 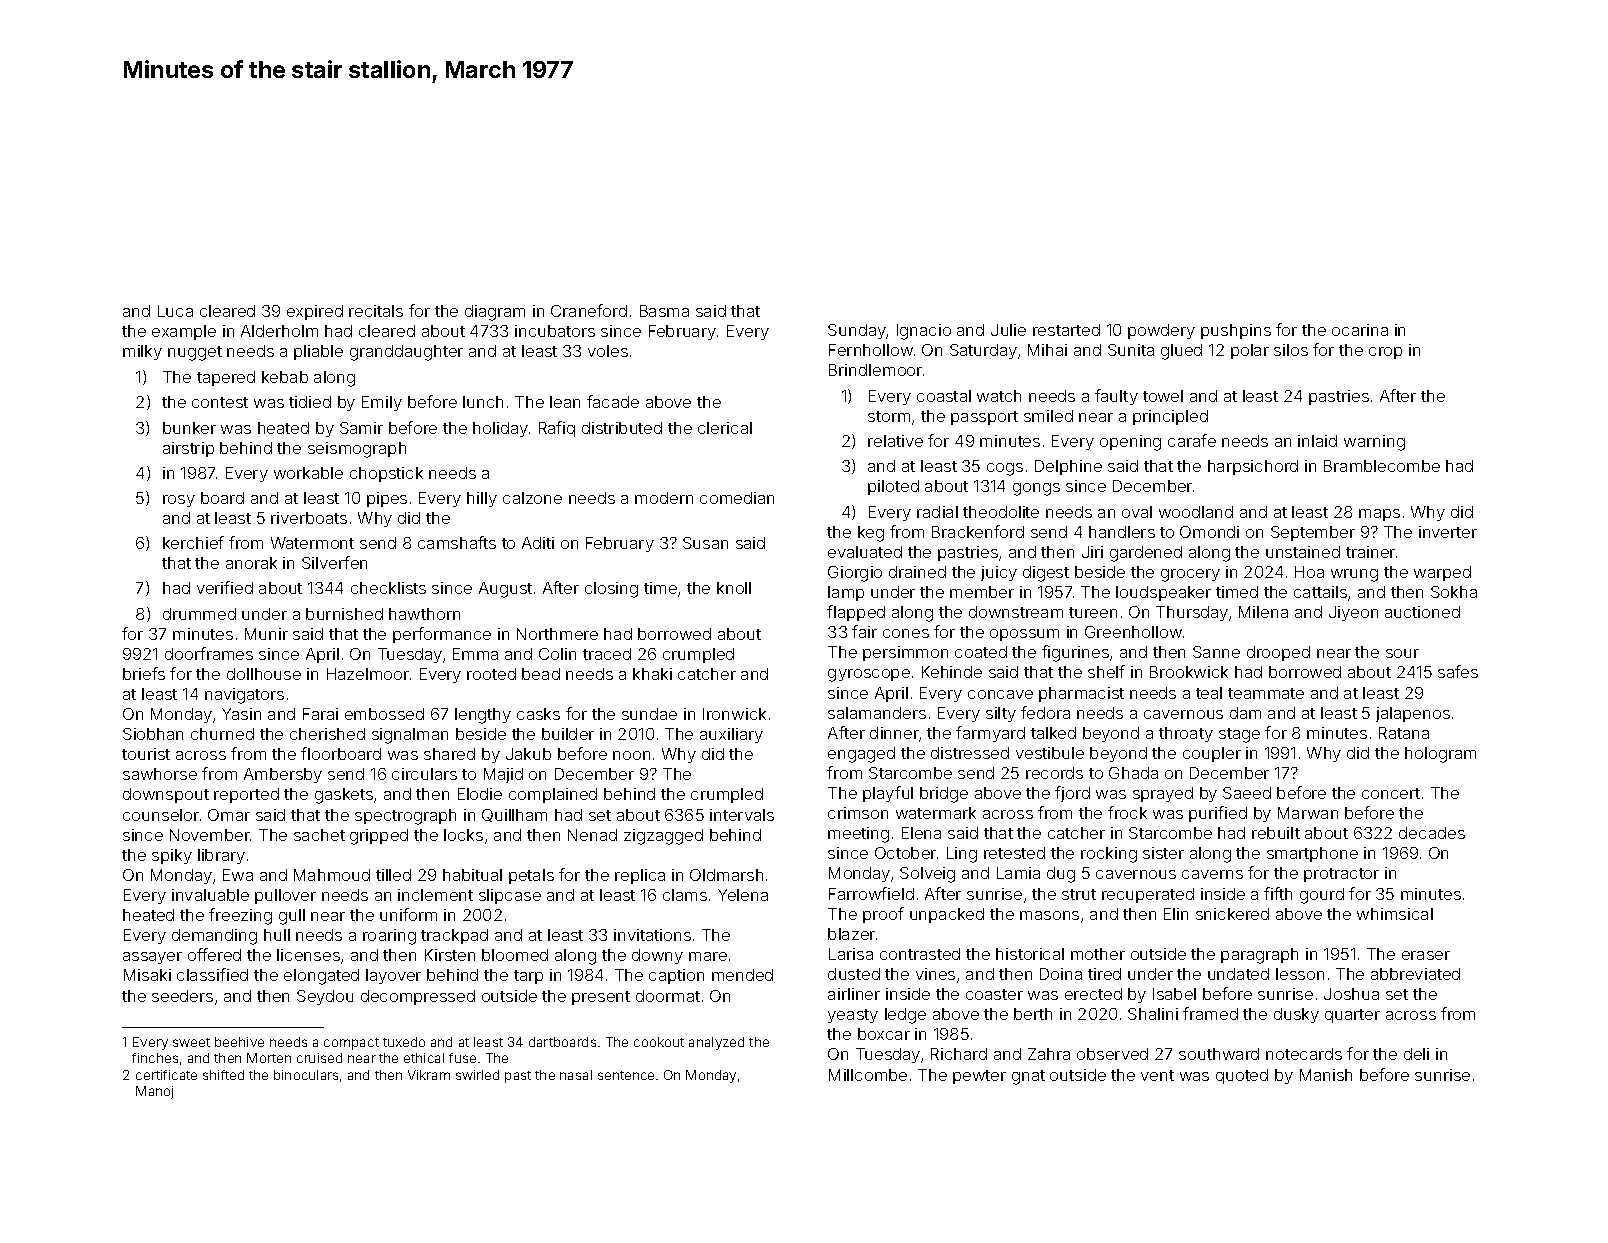 I want to click on contest, so click(x=220, y=402).
